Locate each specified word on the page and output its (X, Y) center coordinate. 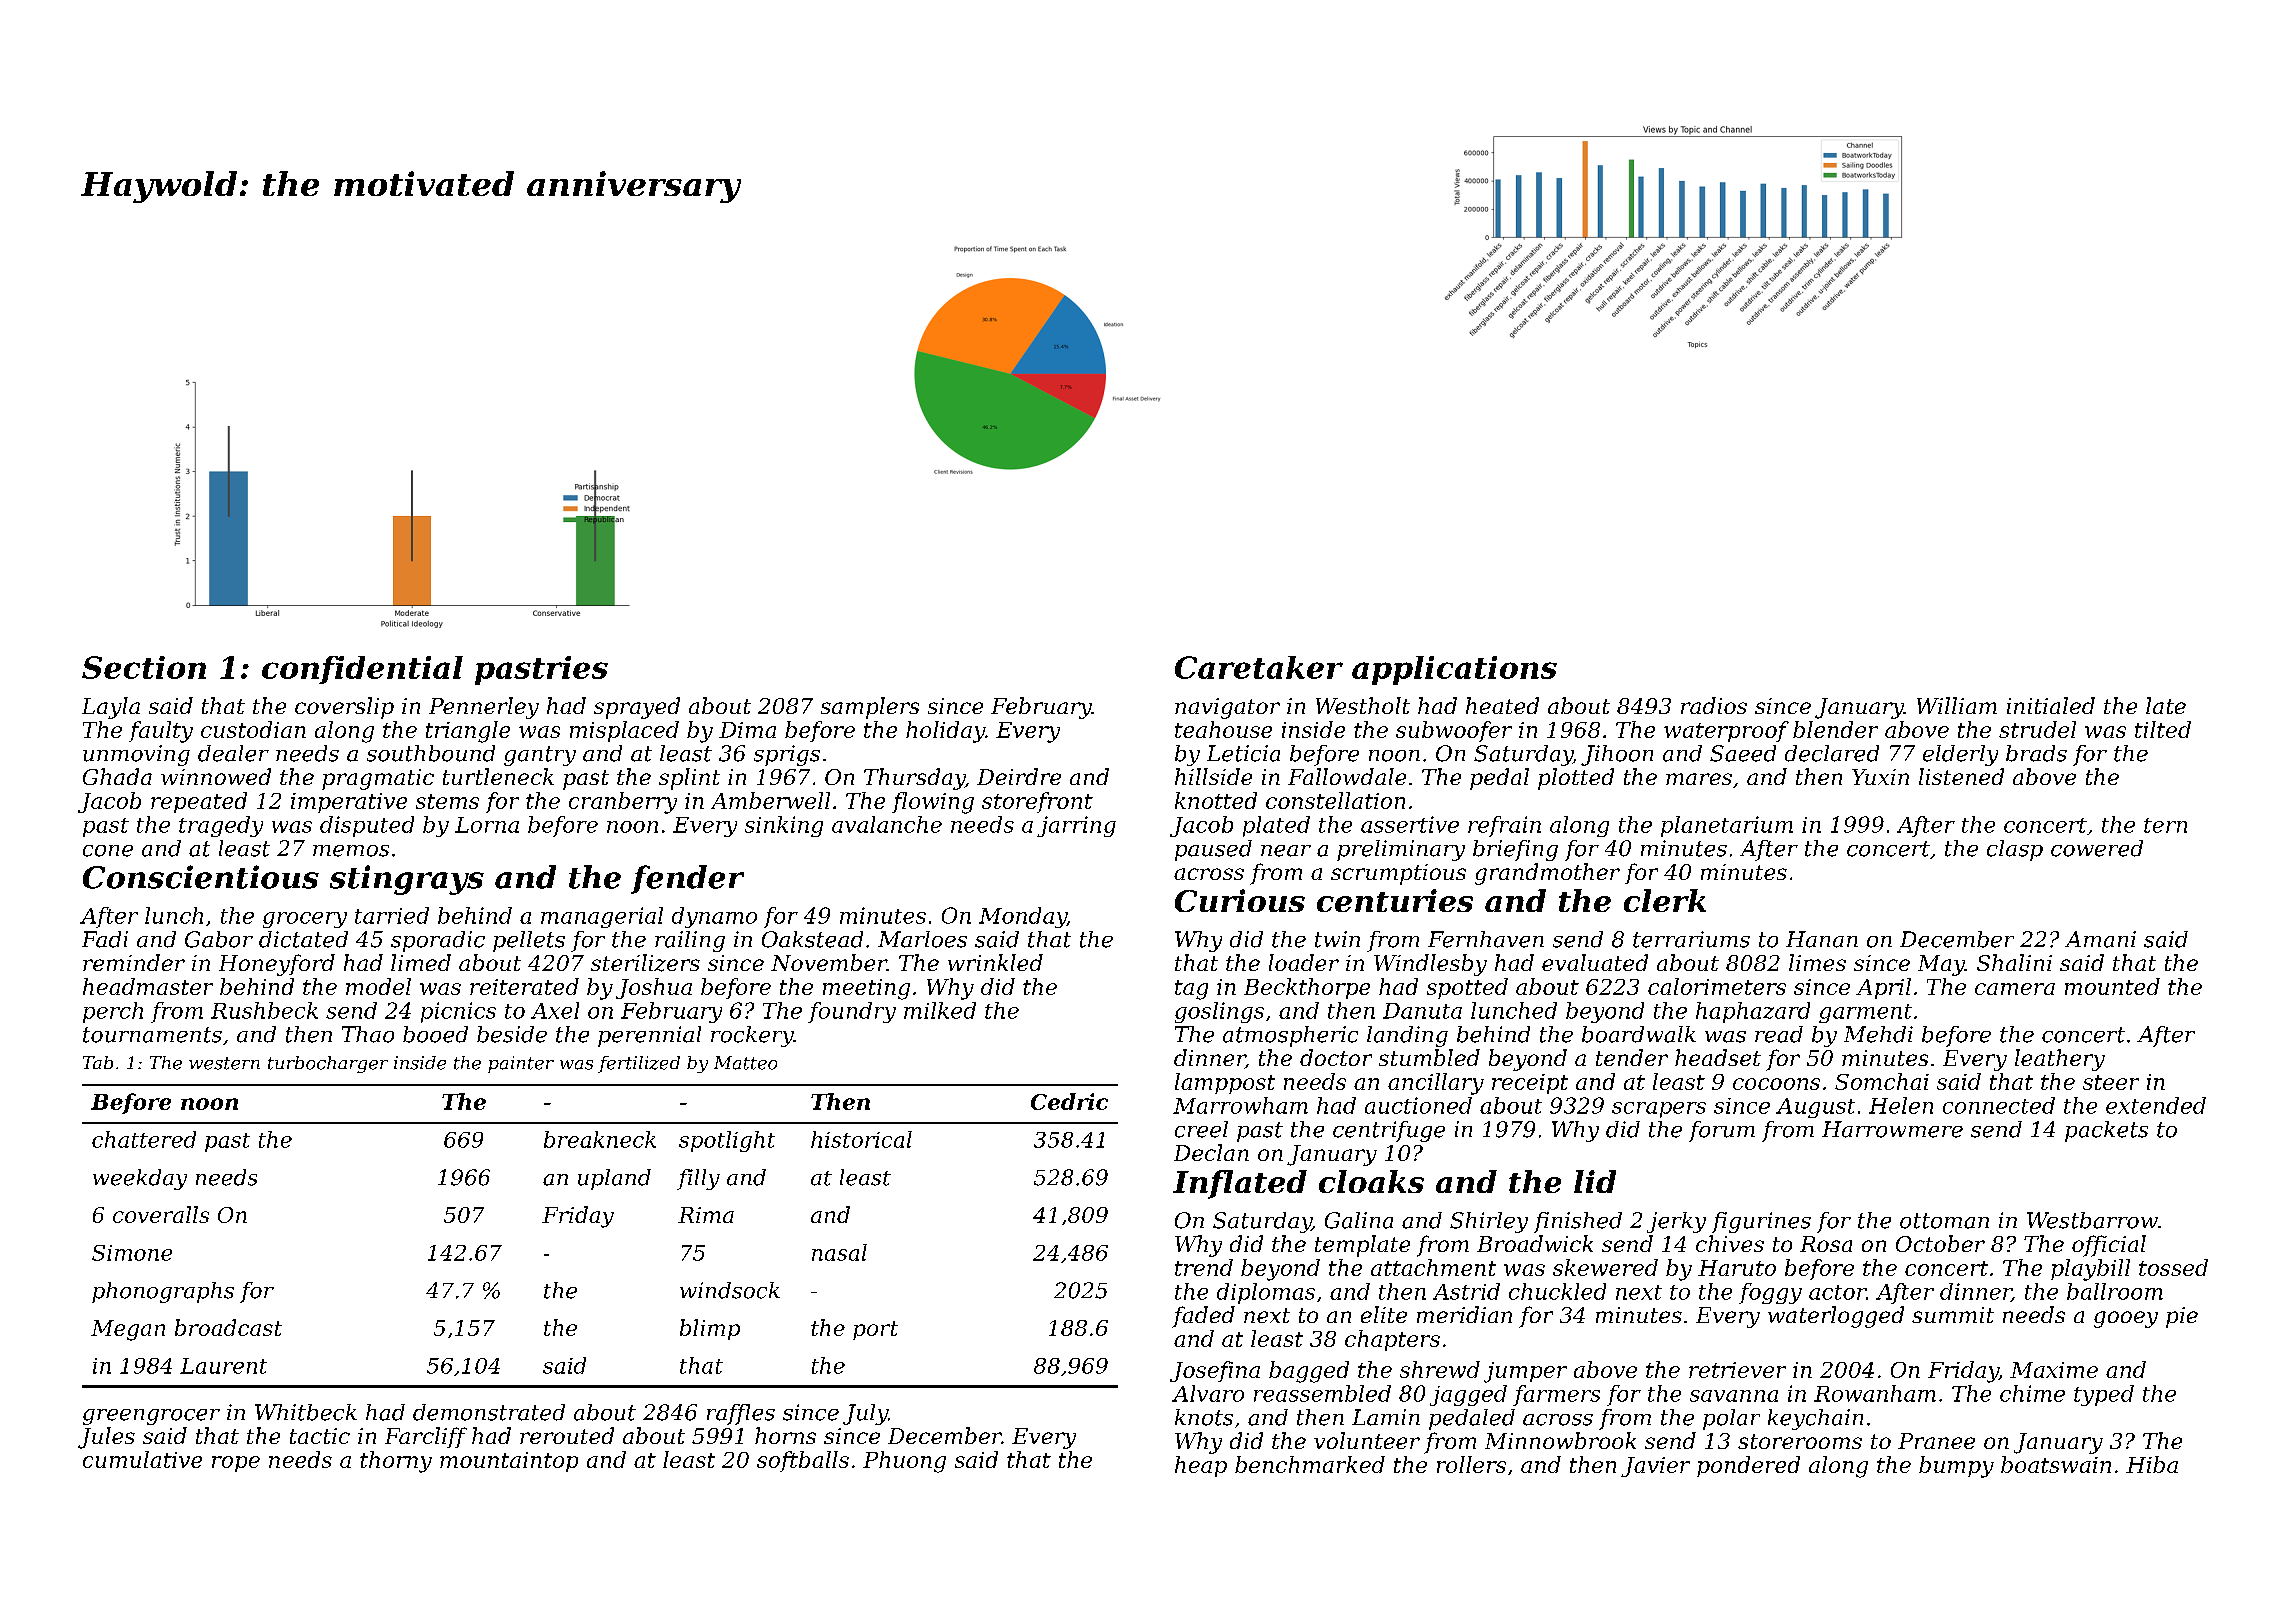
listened (1961, 776)
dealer (233, 753)
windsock (730, 1290)
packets (2106, 1131)
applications (1454, 670)
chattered (144, 1139)
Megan (128, 1330)
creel (1201, 1129)
